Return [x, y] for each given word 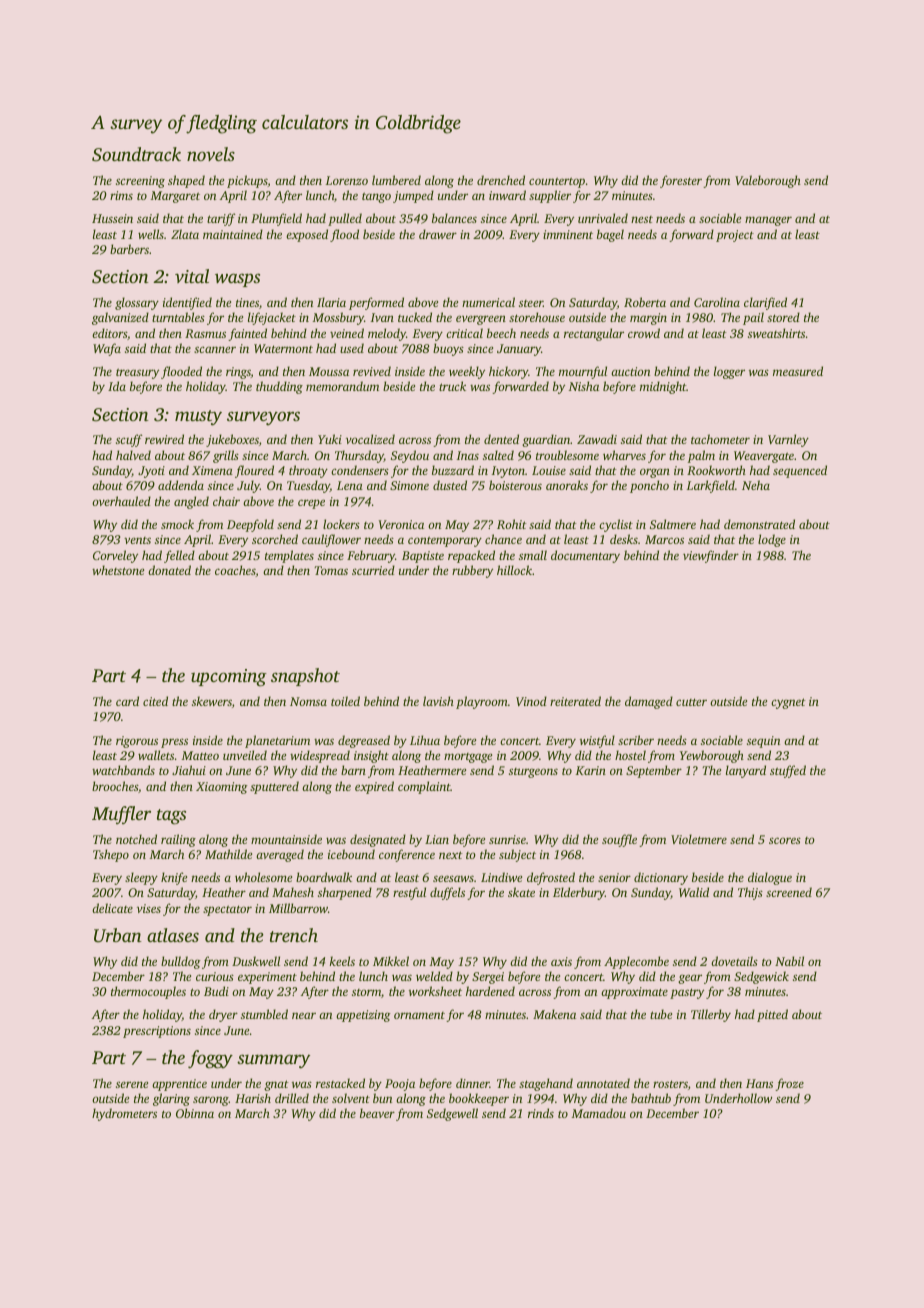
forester [681, 181]
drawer [438, 234]
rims [121, 195]
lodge [772, 540]
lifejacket [272, 318]
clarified [765, 303]
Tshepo [111, 855]
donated [169, 570]
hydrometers [124, 1114]
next [451, 855]
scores [785, 840]
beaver [377, 1113]
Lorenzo [346, 180]
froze [789, 1084]
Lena [350, 485]
